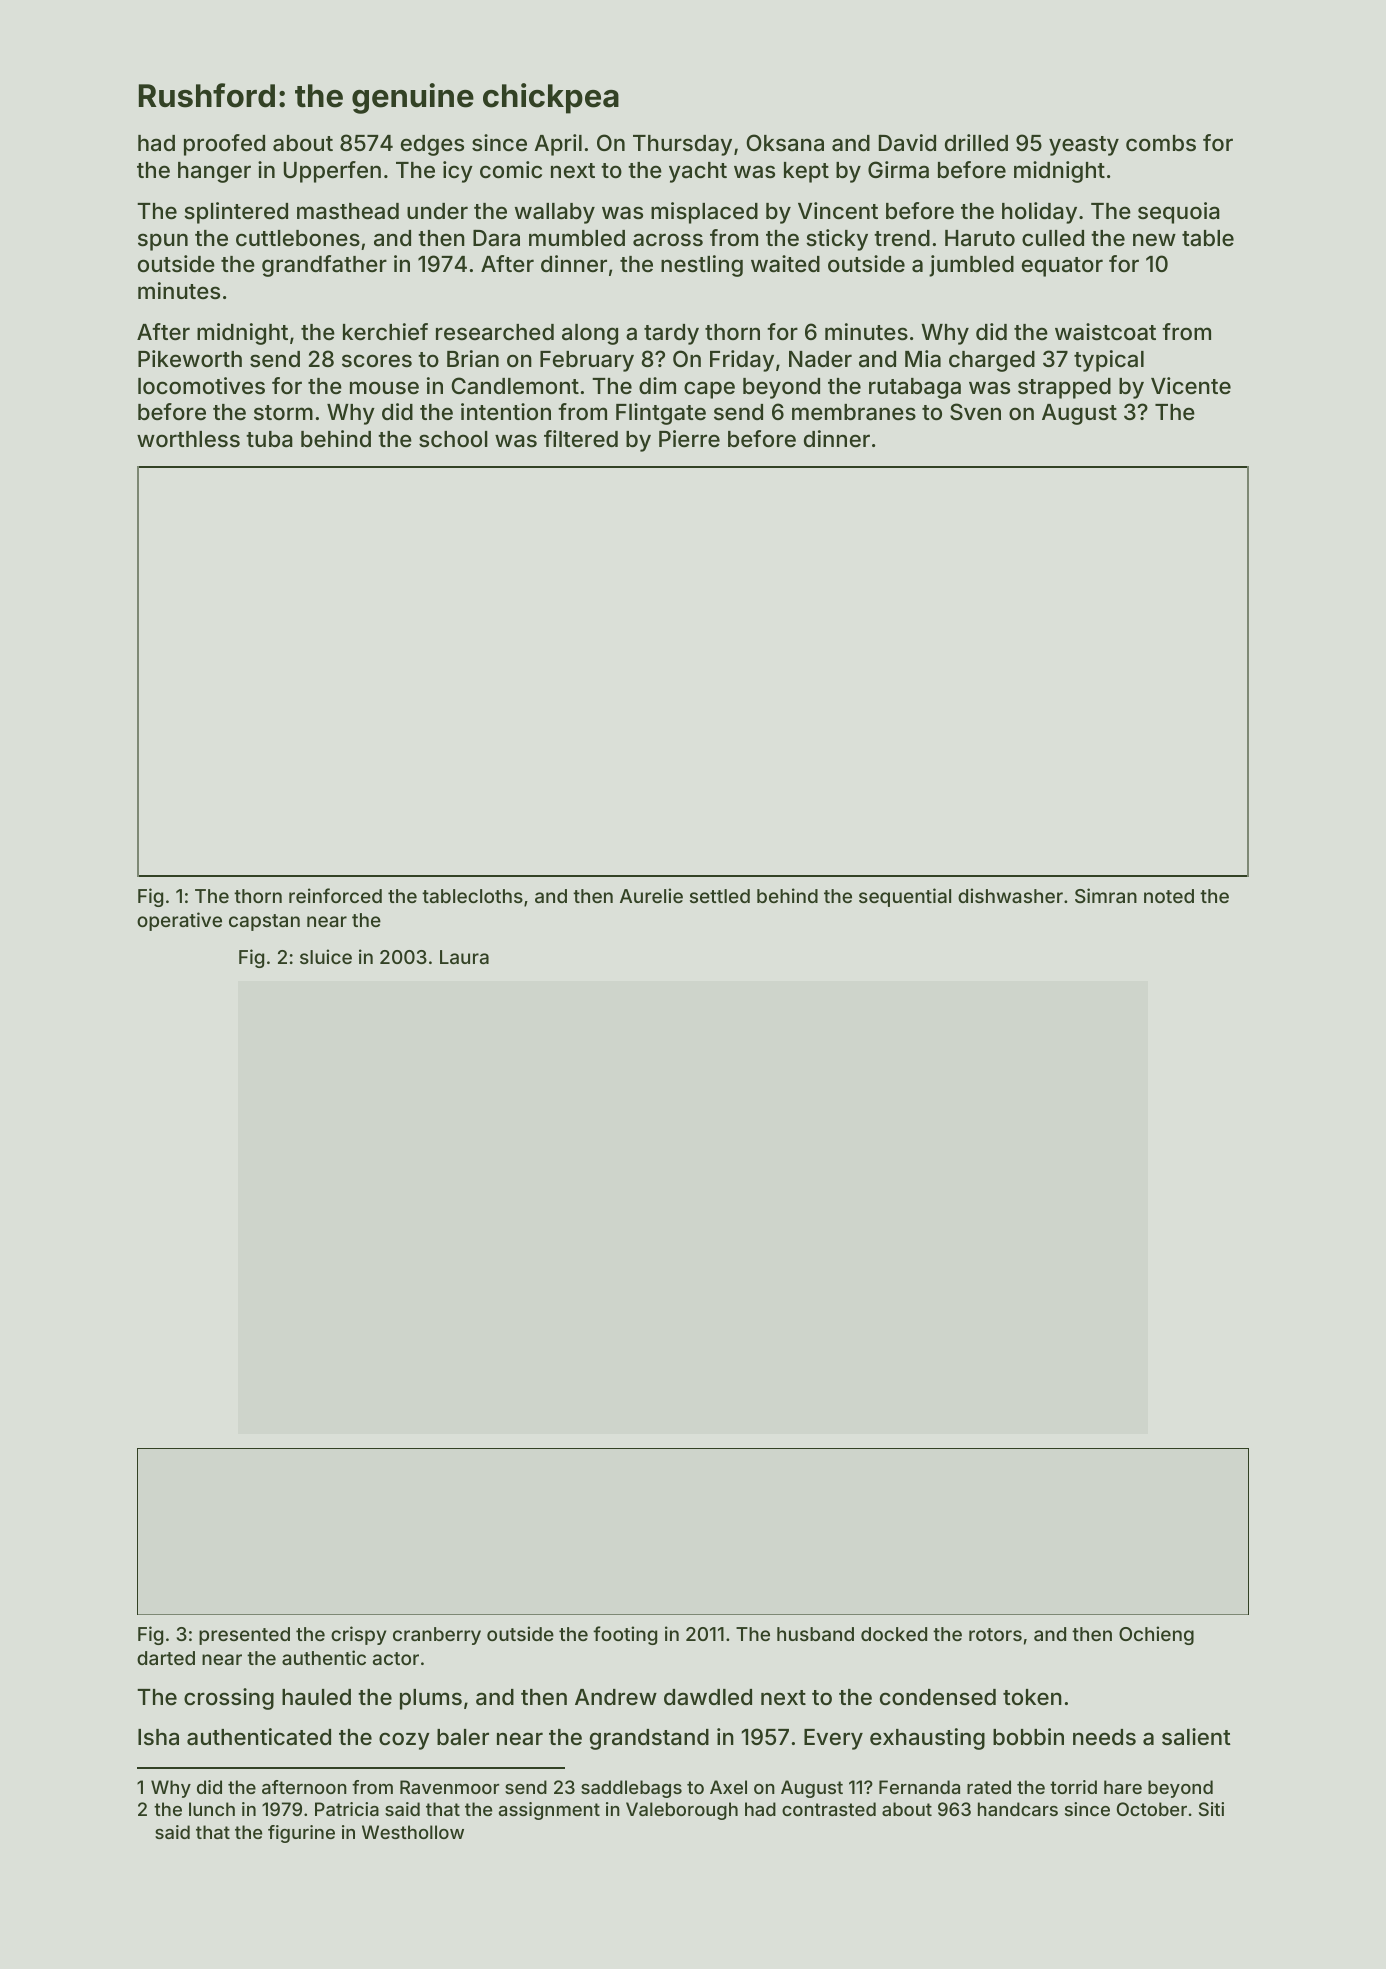 Image resolution: width=1386 pixels, height=1969 pixels. I want to click on Thursday, so click(682, 145).
